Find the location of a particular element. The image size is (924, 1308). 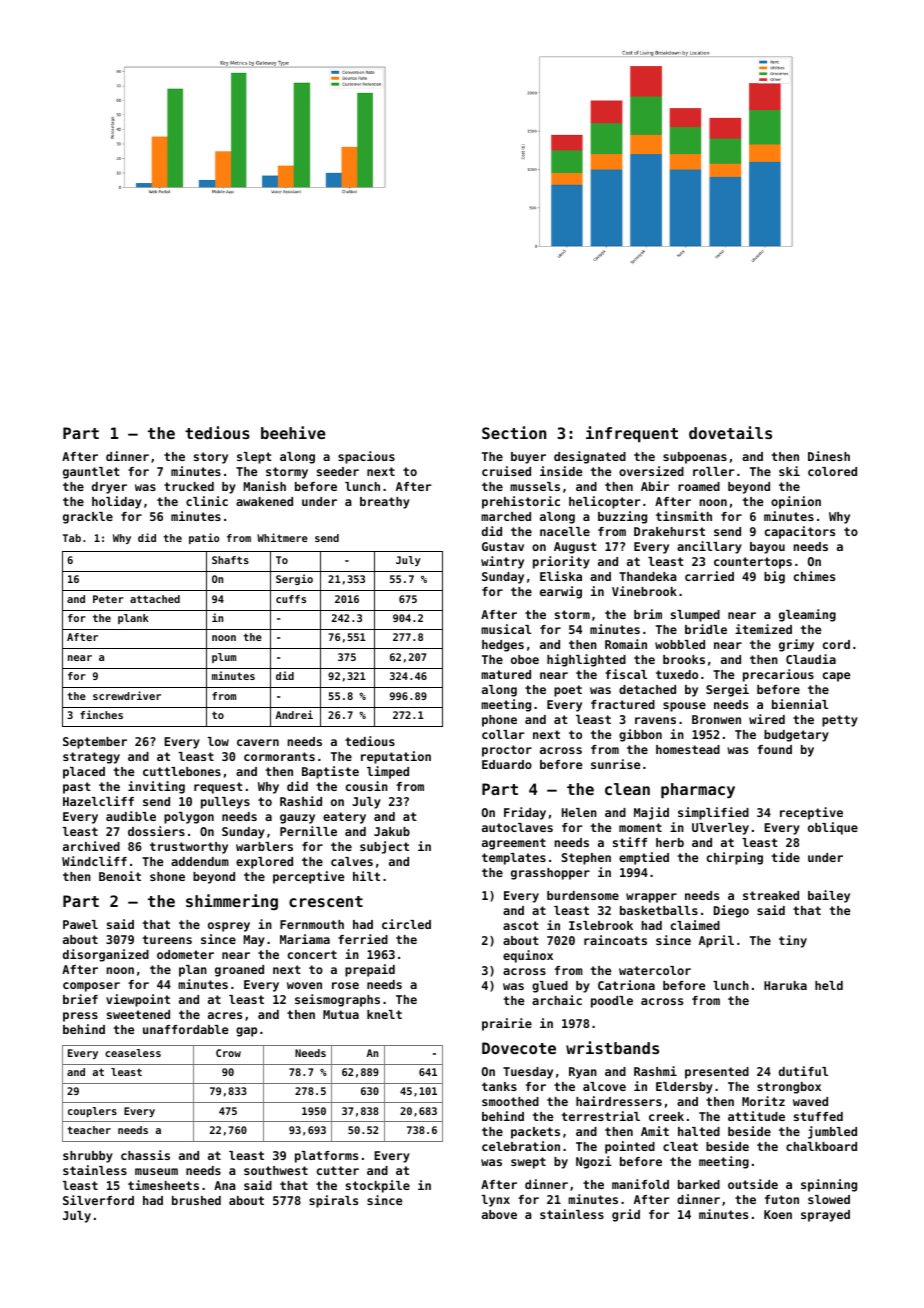

infrequent is located at coordinates (632, 434).
